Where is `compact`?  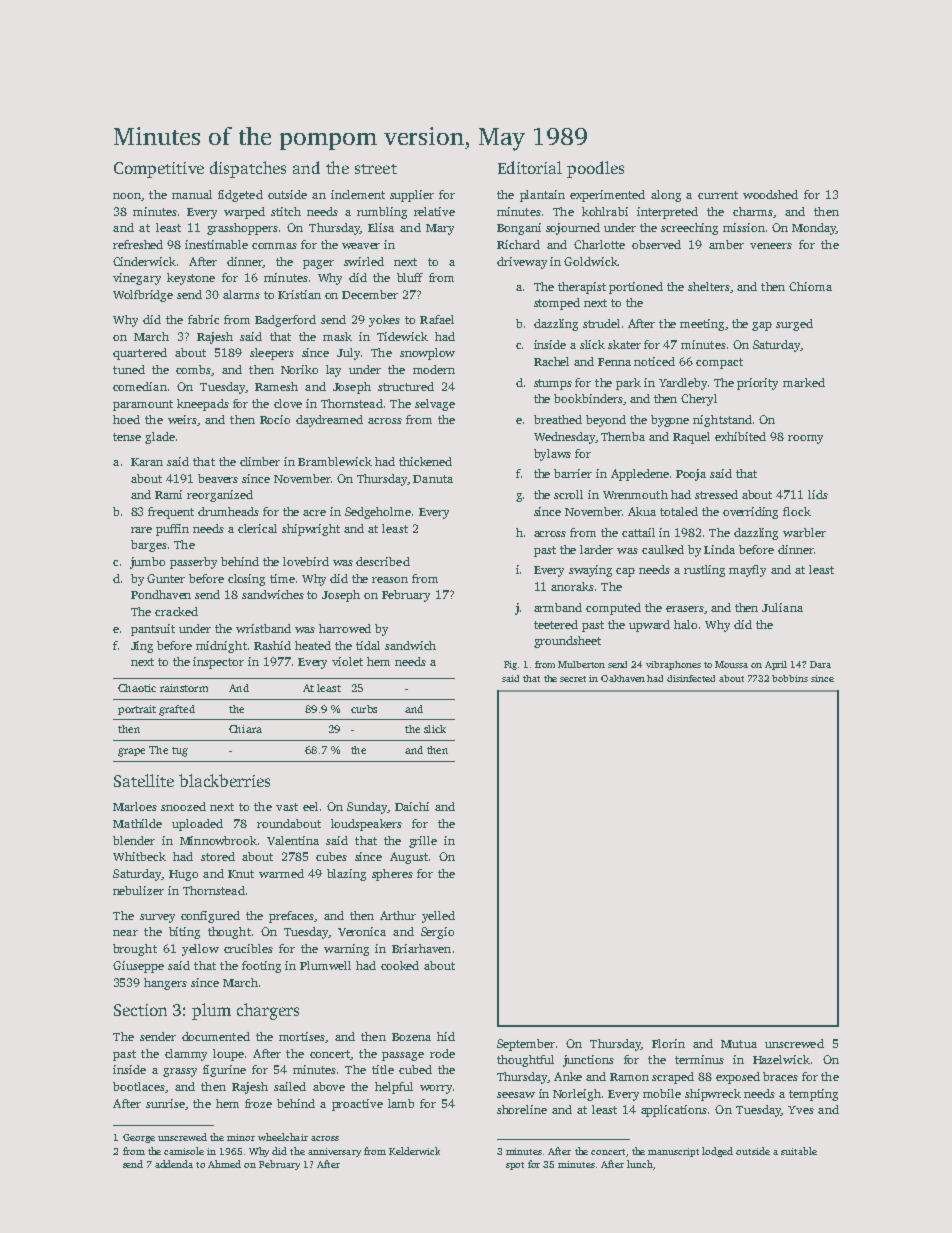
compact is located at coordinates (719, 363).
